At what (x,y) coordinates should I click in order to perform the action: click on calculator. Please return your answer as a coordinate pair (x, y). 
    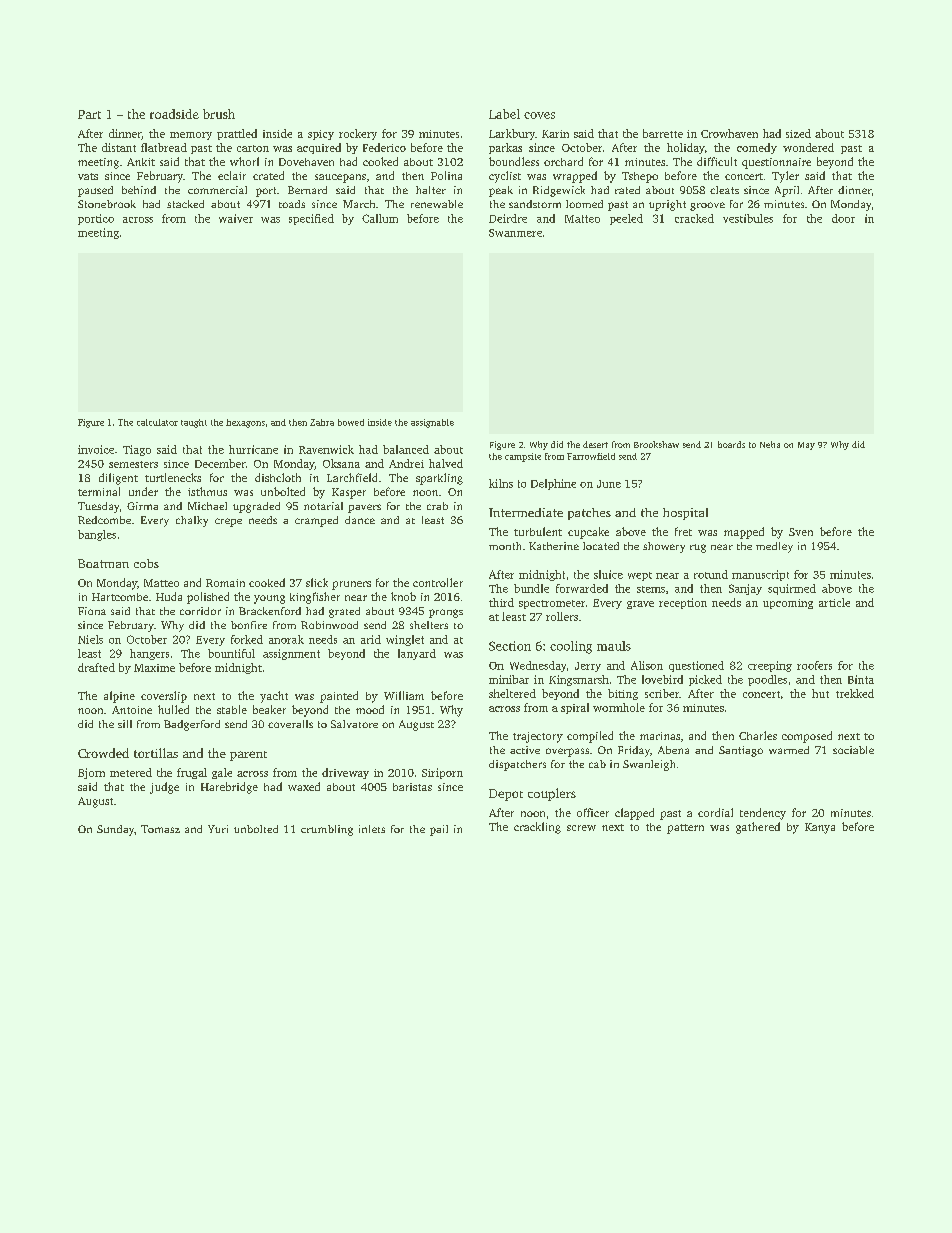
    Looking at the image, I should click on (157, 422).
